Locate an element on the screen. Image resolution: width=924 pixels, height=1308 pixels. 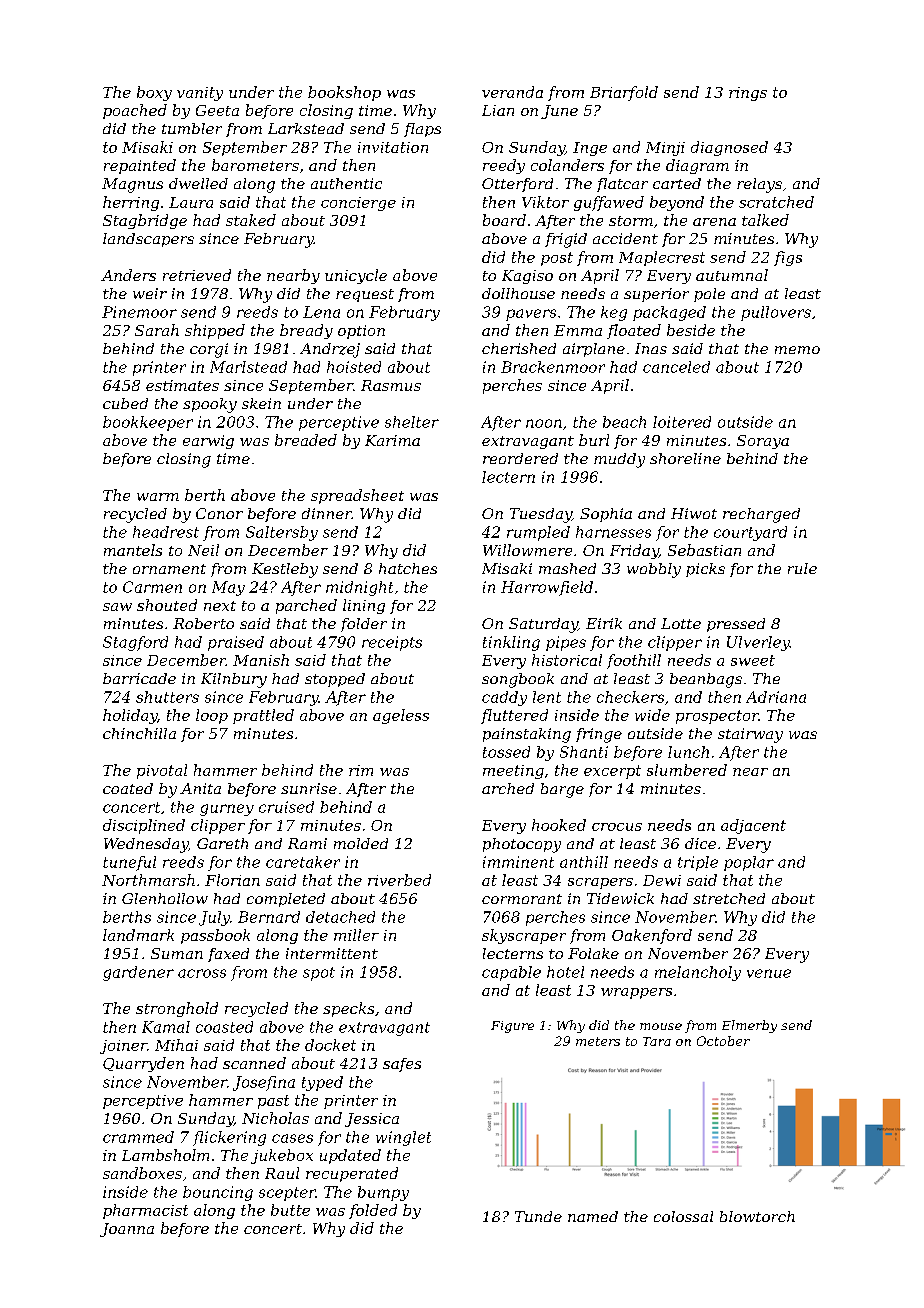
Joanna is located at coordinates (127, 1230).
